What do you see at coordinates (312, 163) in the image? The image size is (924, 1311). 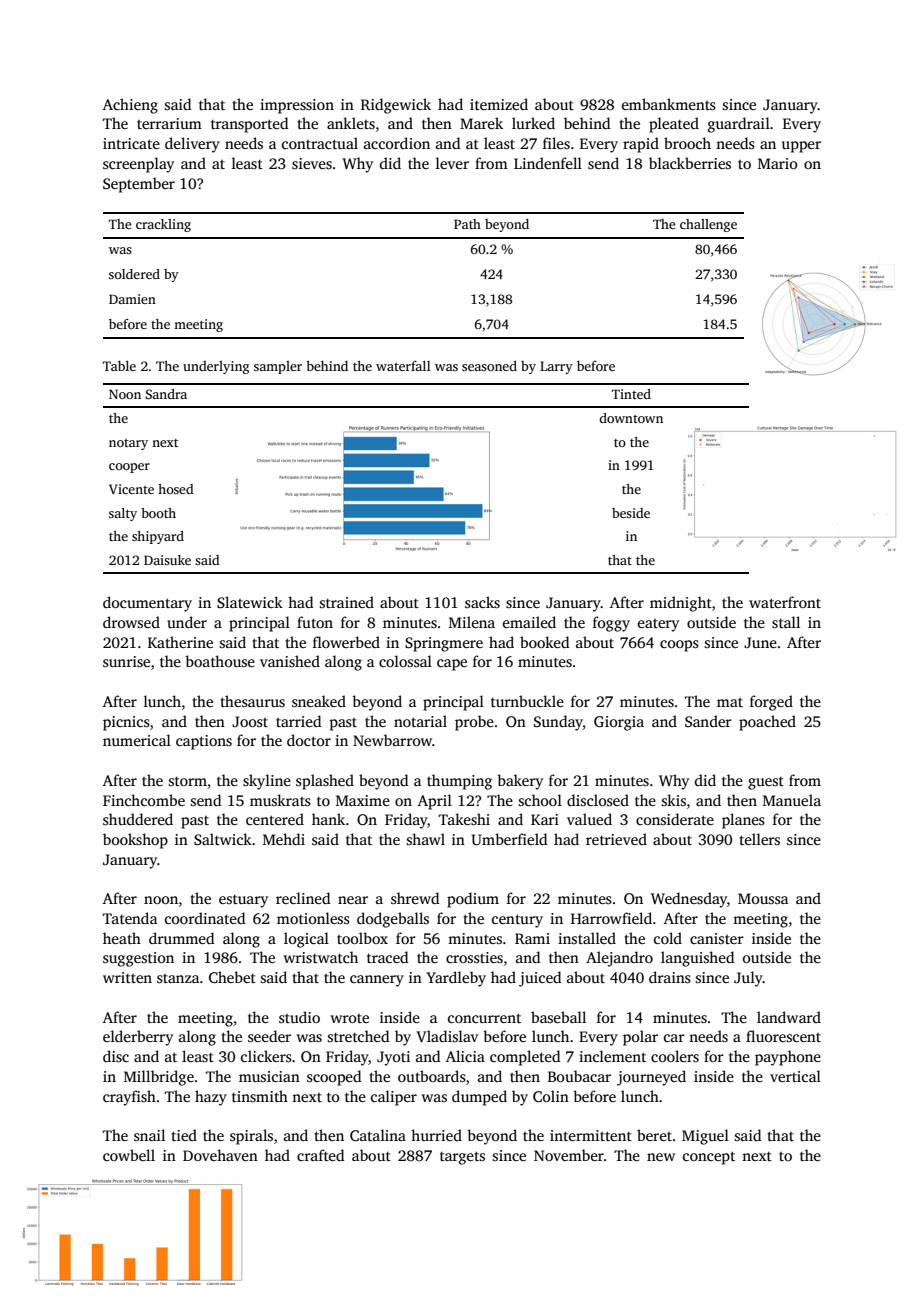 I see `sieves` at bounding box center [312, 163].
